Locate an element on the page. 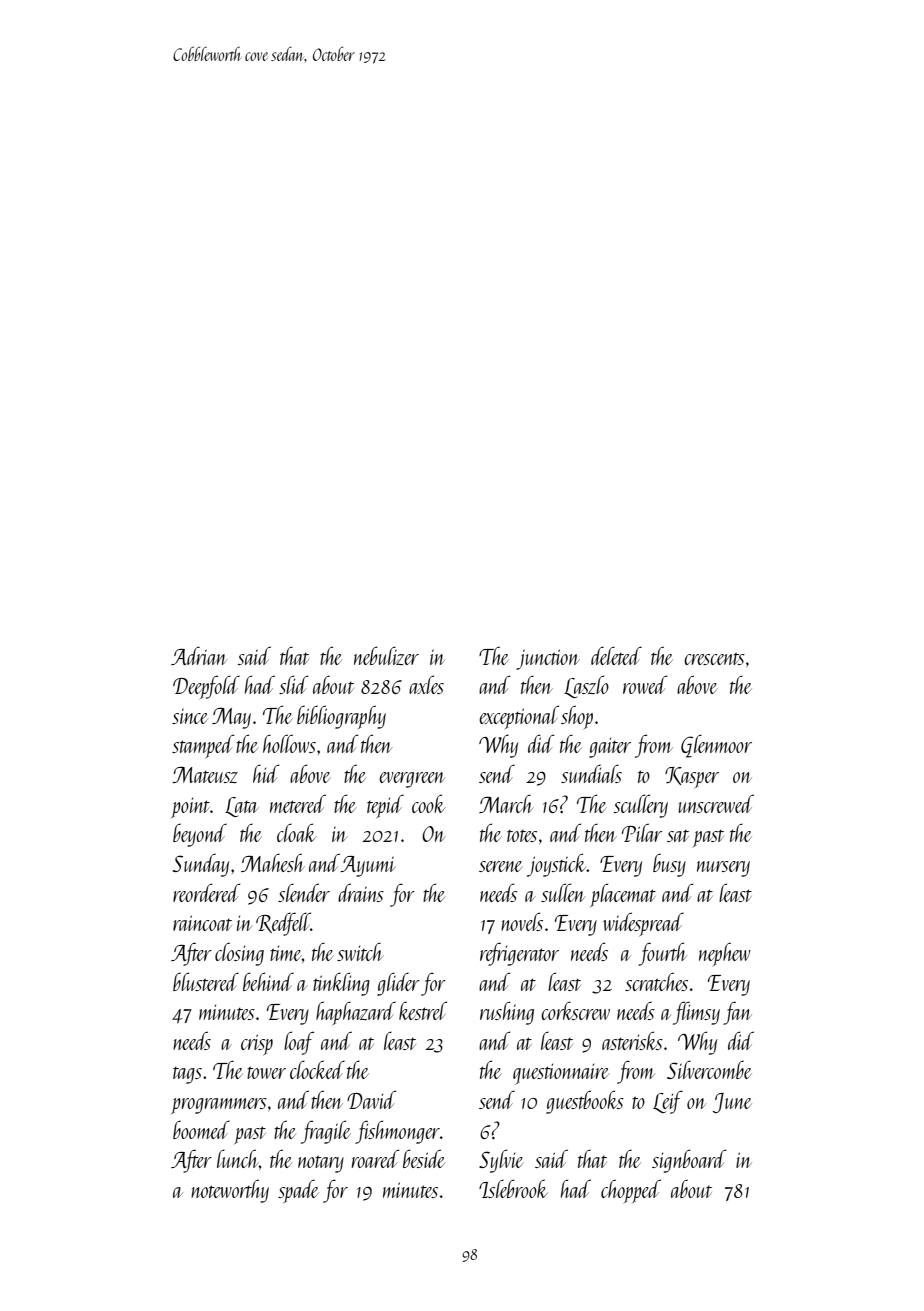 Image resolution: width=924 pixels, height=1311 pixels. lunch is located at coordinates (238, 1158).
